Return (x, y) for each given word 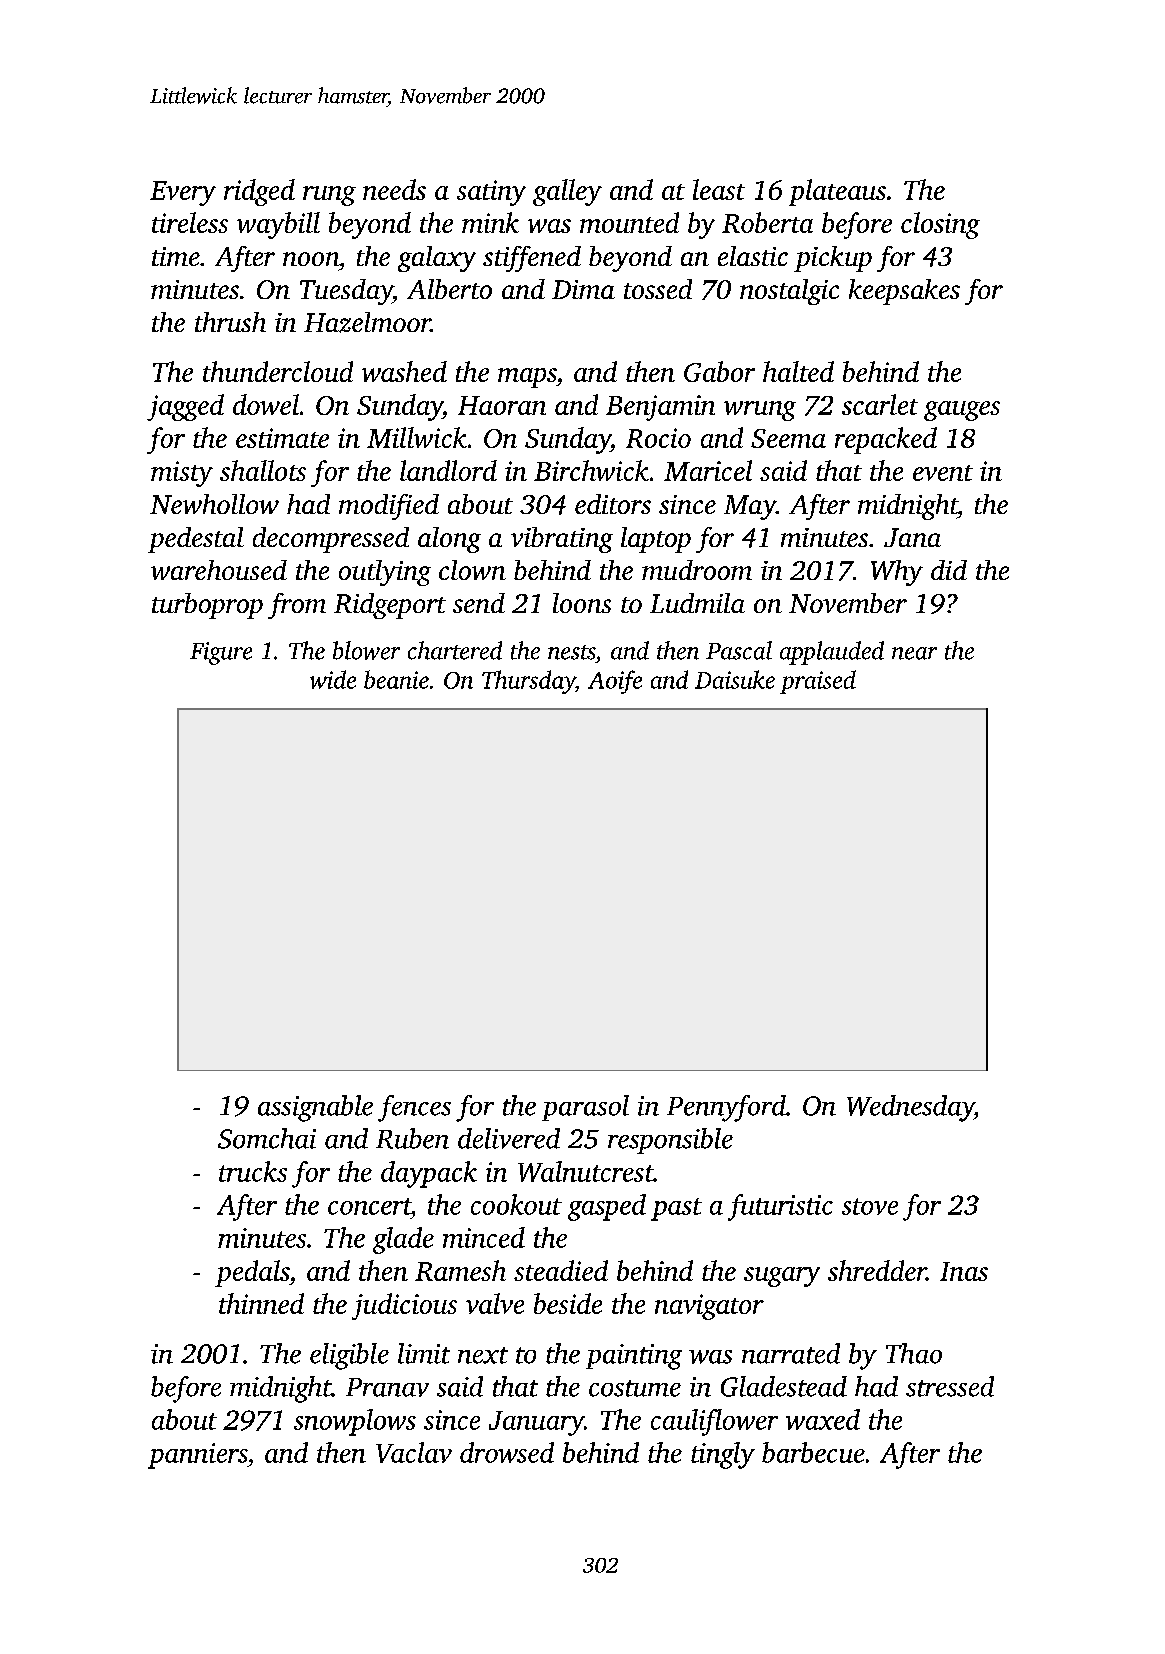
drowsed (507, 1452)
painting (634, 1357)
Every (183, 193)
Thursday (528, 682)
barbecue (813, 1452)
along (449, 540)
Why (897, 573)
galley (567, 192)
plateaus (837, 192)
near (914, 653)
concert (369, 1206)
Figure (221, 653)
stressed (950, 1386)
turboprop (207, 606)
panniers (197, 1456)
